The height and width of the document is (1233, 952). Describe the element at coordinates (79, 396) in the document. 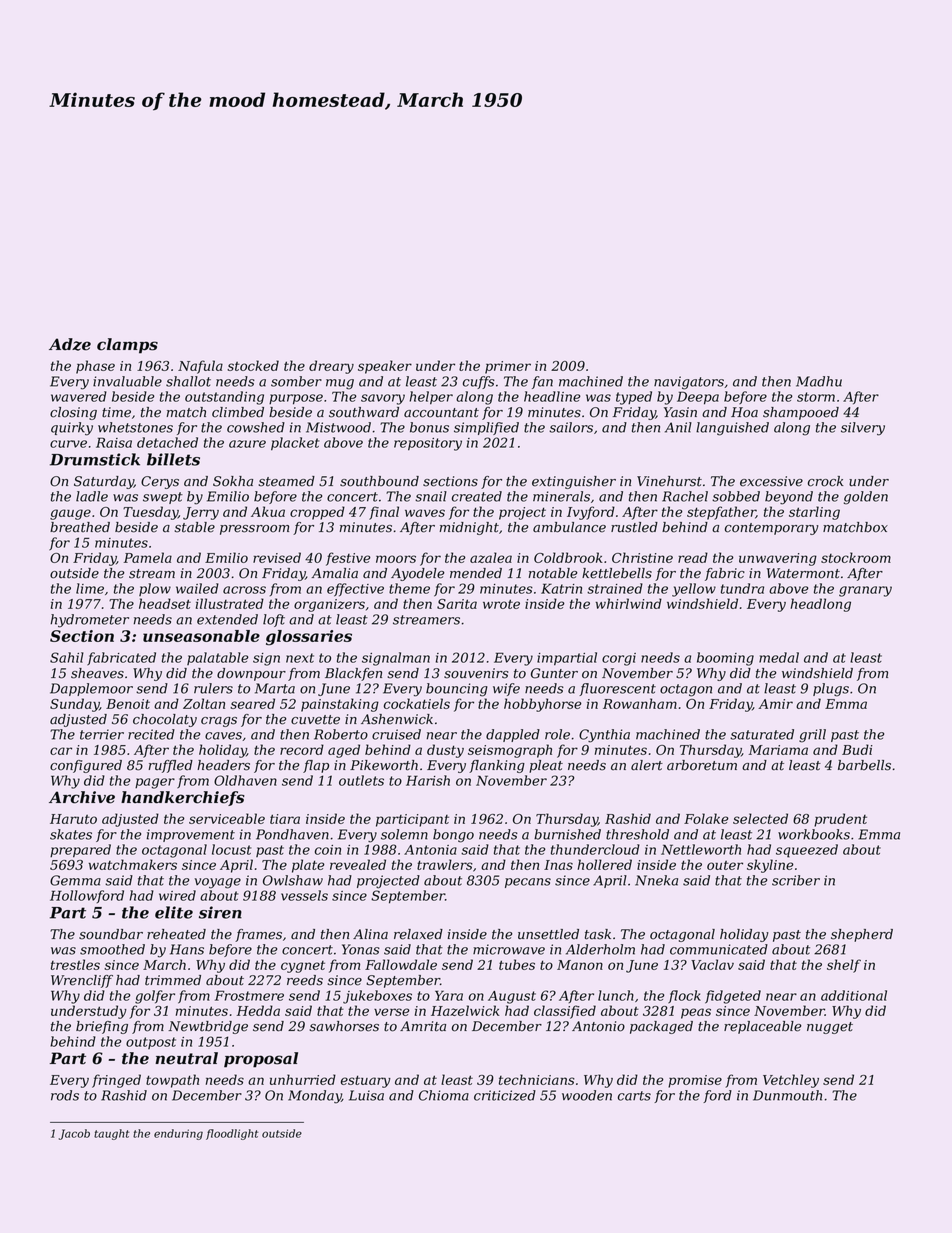

I see `wavered` at that location.
